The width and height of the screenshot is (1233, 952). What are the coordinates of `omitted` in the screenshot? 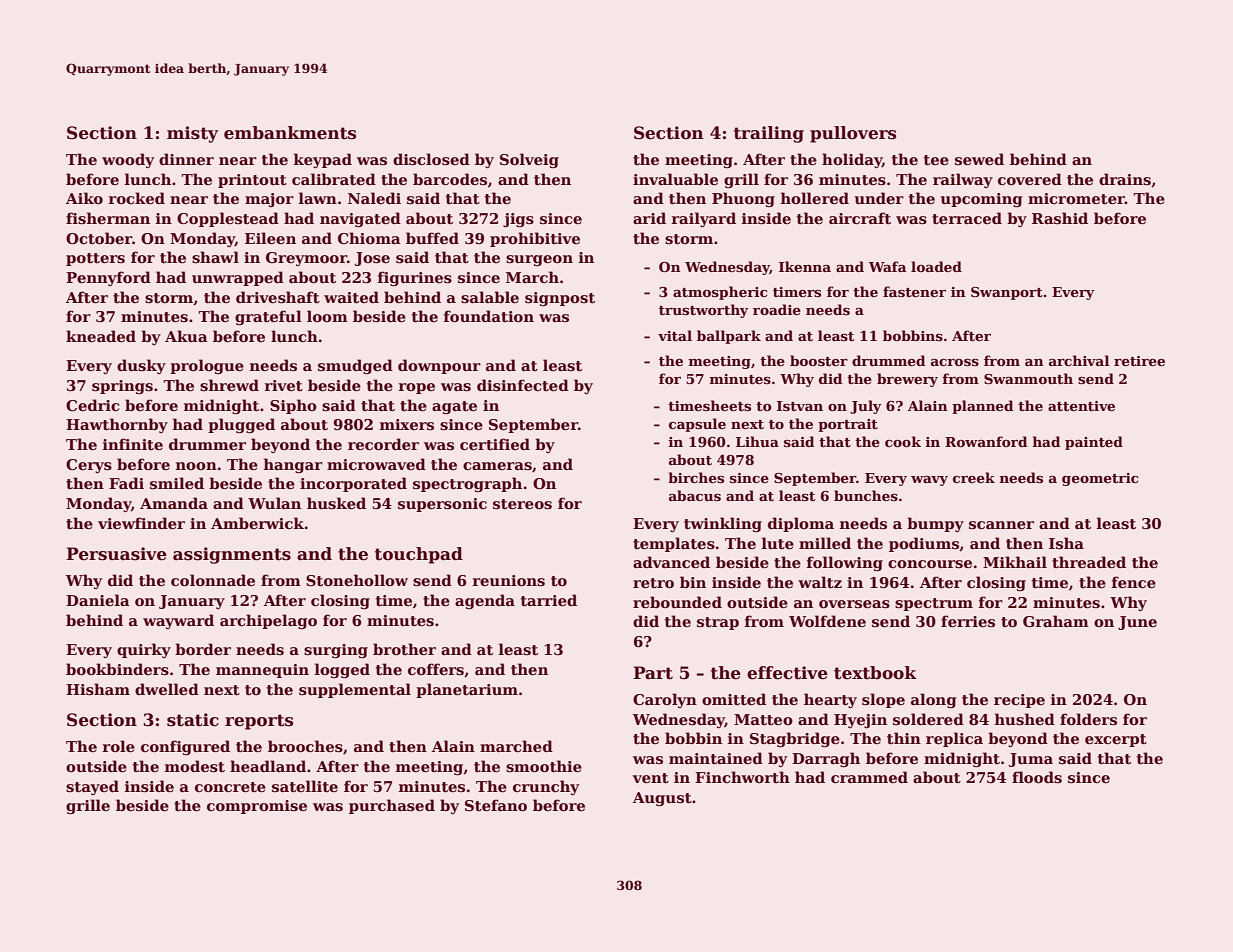 It's located at (734, 699).
